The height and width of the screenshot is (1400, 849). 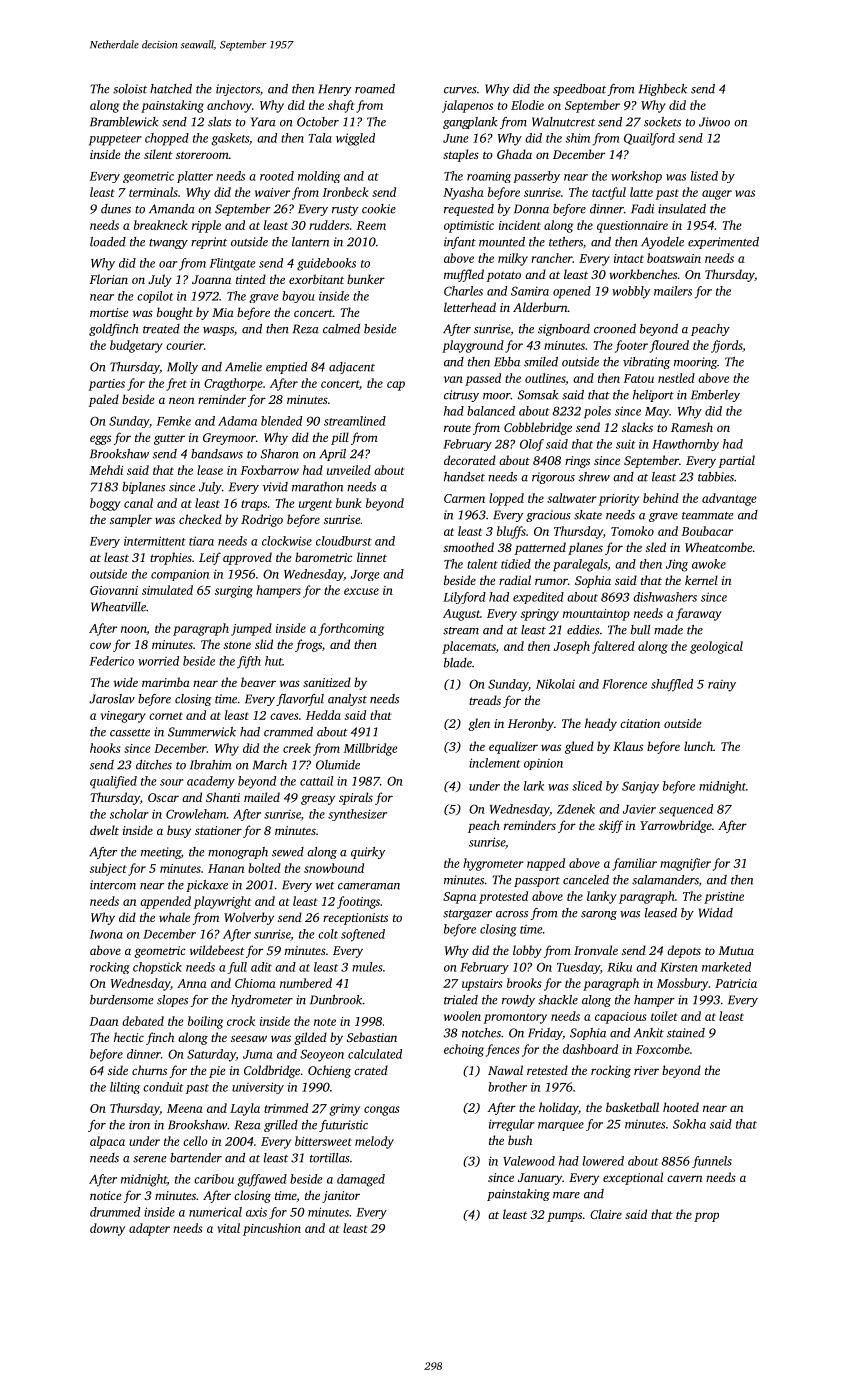 I want to click on Fadi, so click(x=642, y=209).
